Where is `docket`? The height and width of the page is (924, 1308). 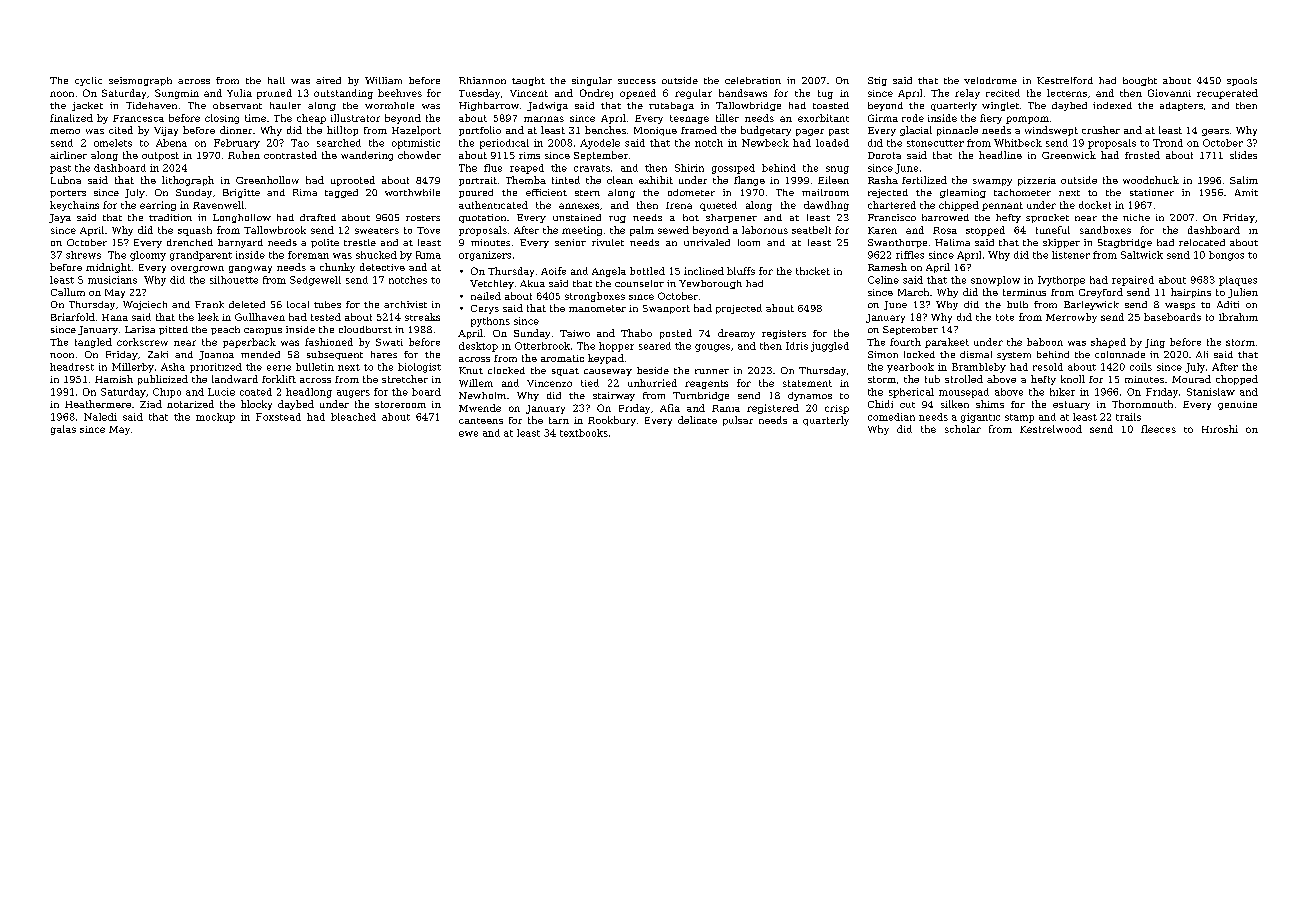 docket is located at coordinates (1095, 205).
